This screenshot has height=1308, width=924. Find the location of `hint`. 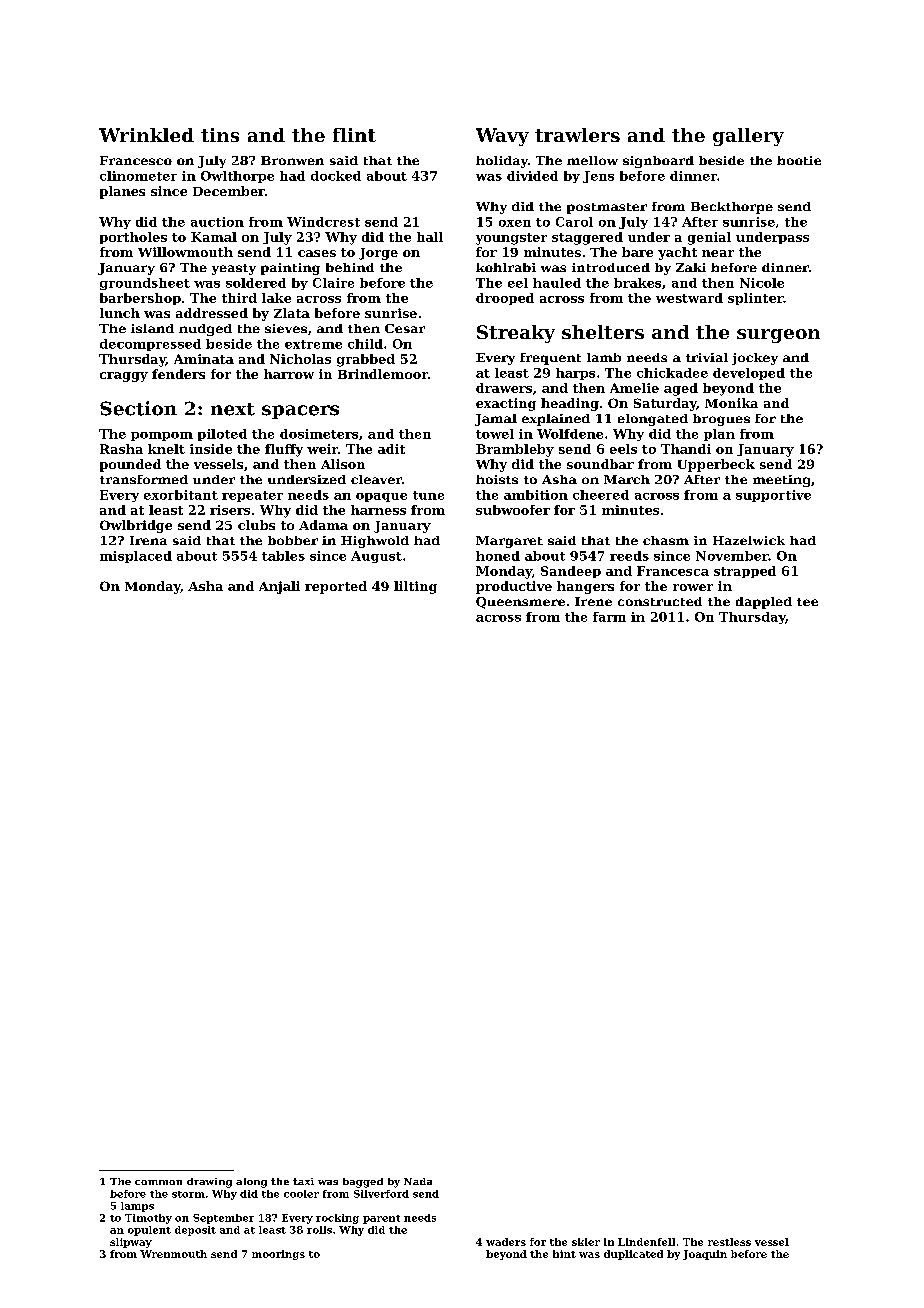

hint is located at coordinates (564, 1254).
